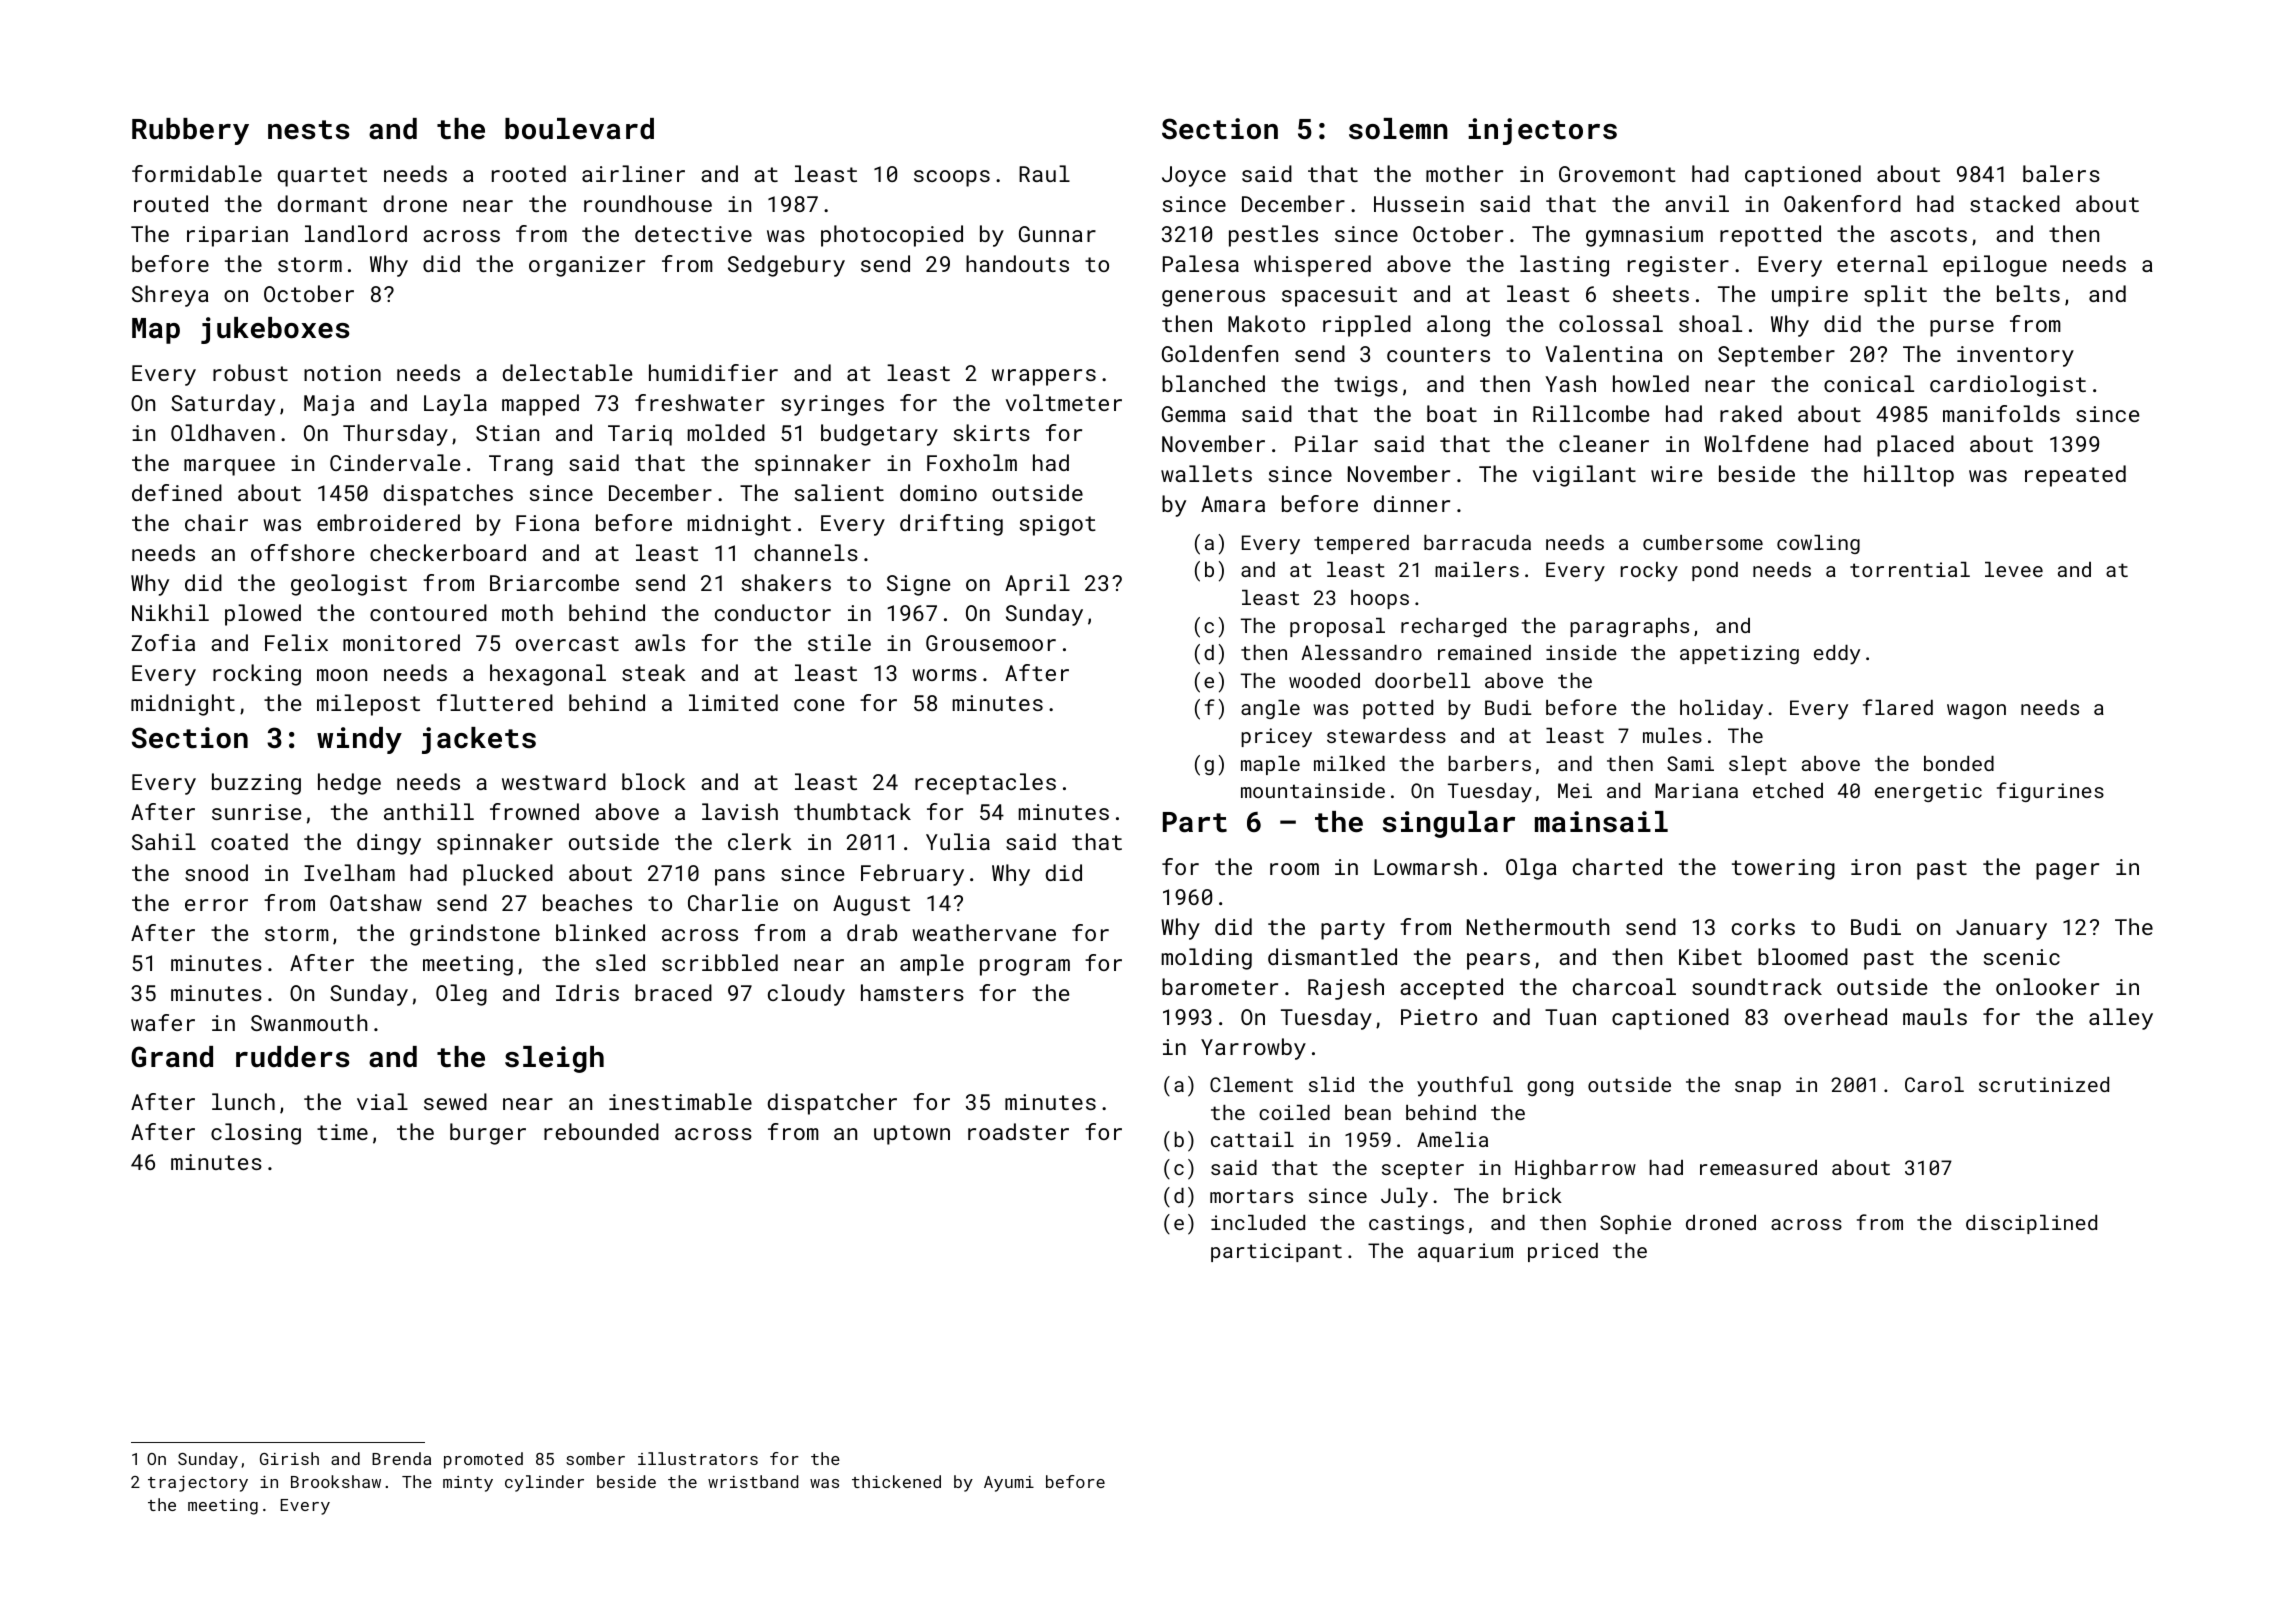 The width and height of the page is (2285, 1616). What do you see at coordinates (1044, 173) in the page?
I see `Raul` at bounding box center [1044, 173].
